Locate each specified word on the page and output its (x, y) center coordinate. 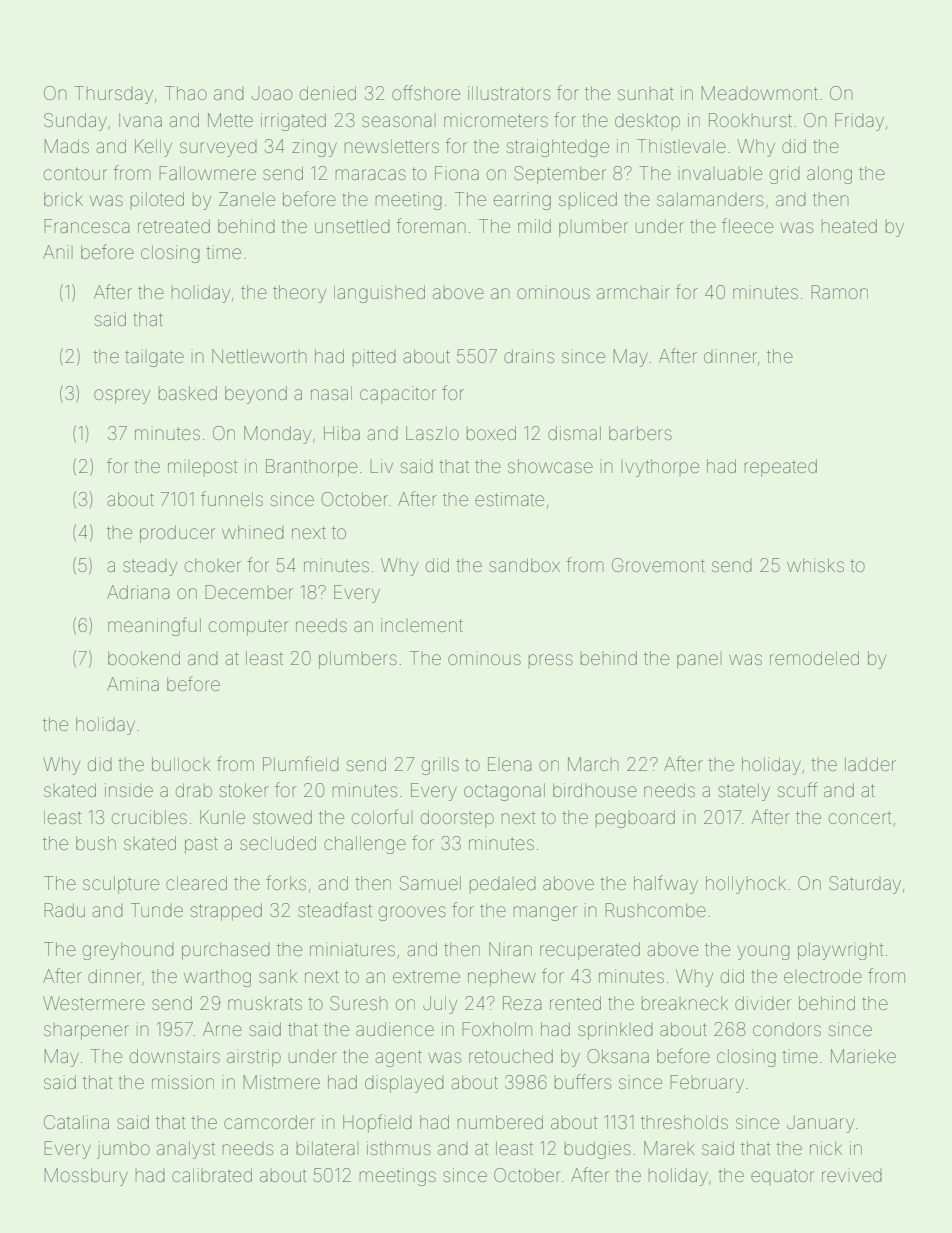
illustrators (509, 93)
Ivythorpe (660, 468)
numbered (500, 1122)
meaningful (154, 626)
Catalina (76, 1122)
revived (852, 1175)
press (550, 661)
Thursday (114, 95)
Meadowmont (760, 93)
